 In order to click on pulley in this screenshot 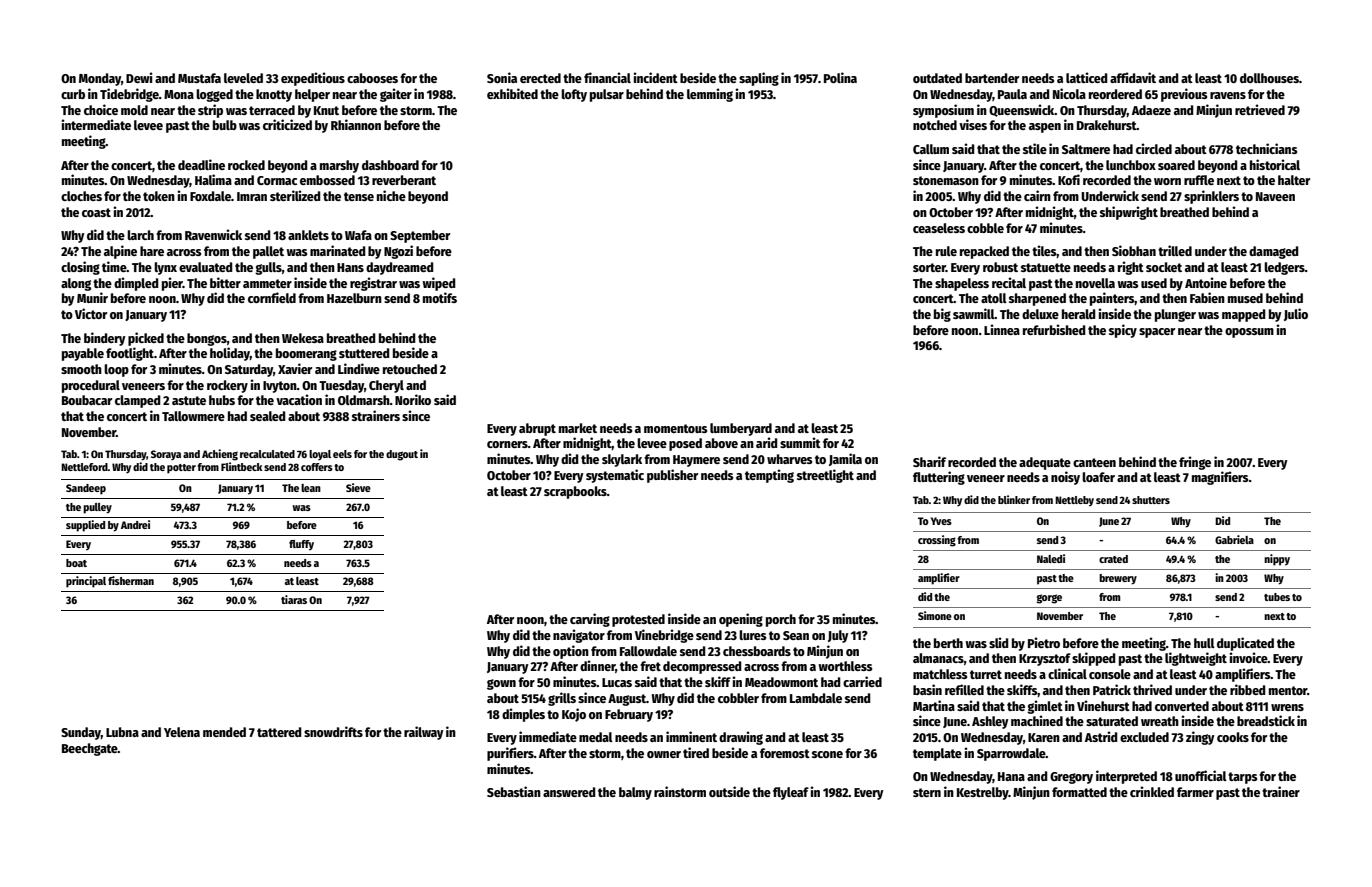, I will do `click(97, 508)`.
